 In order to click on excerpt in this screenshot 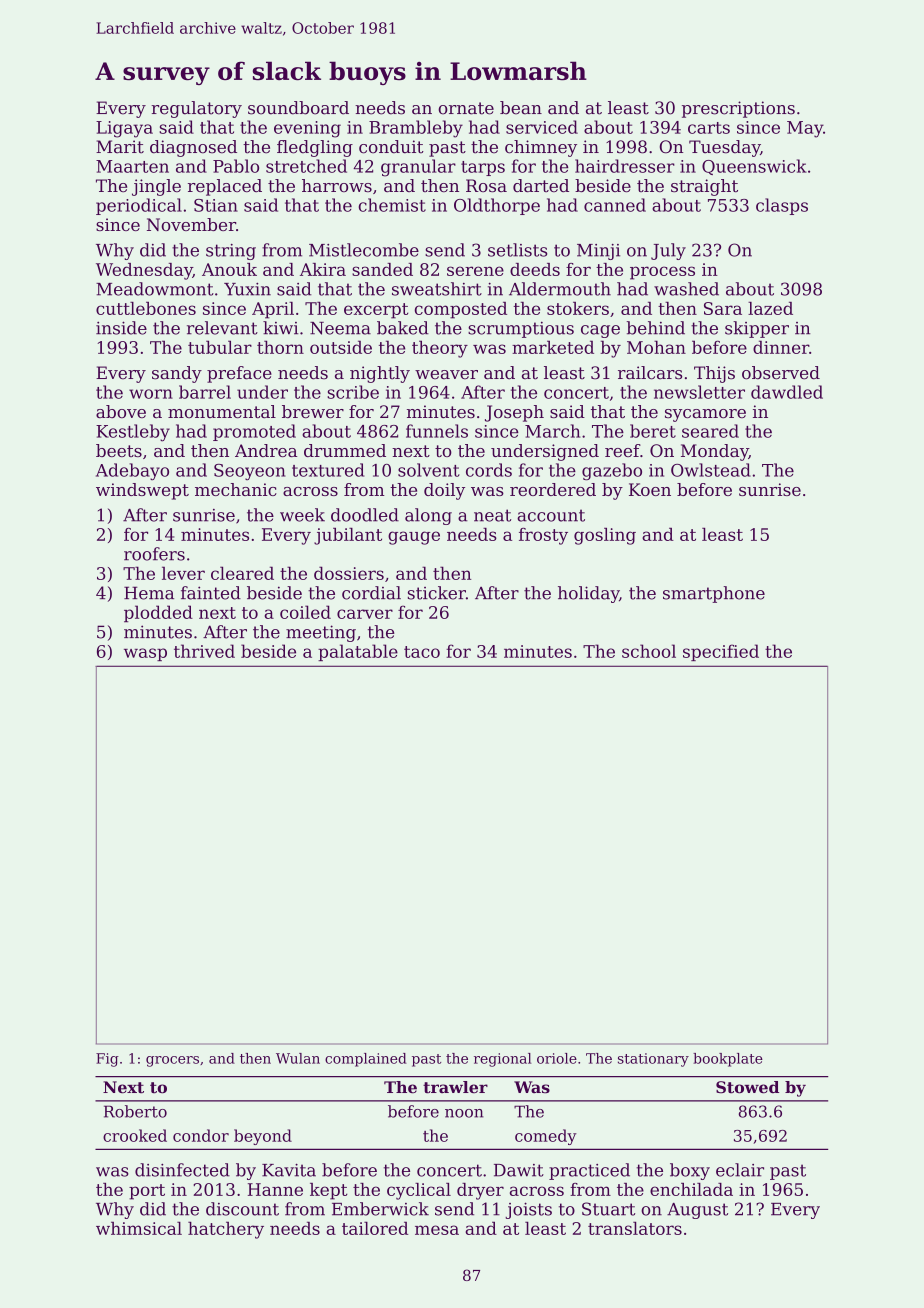, I will do `click(376, 311)`.
